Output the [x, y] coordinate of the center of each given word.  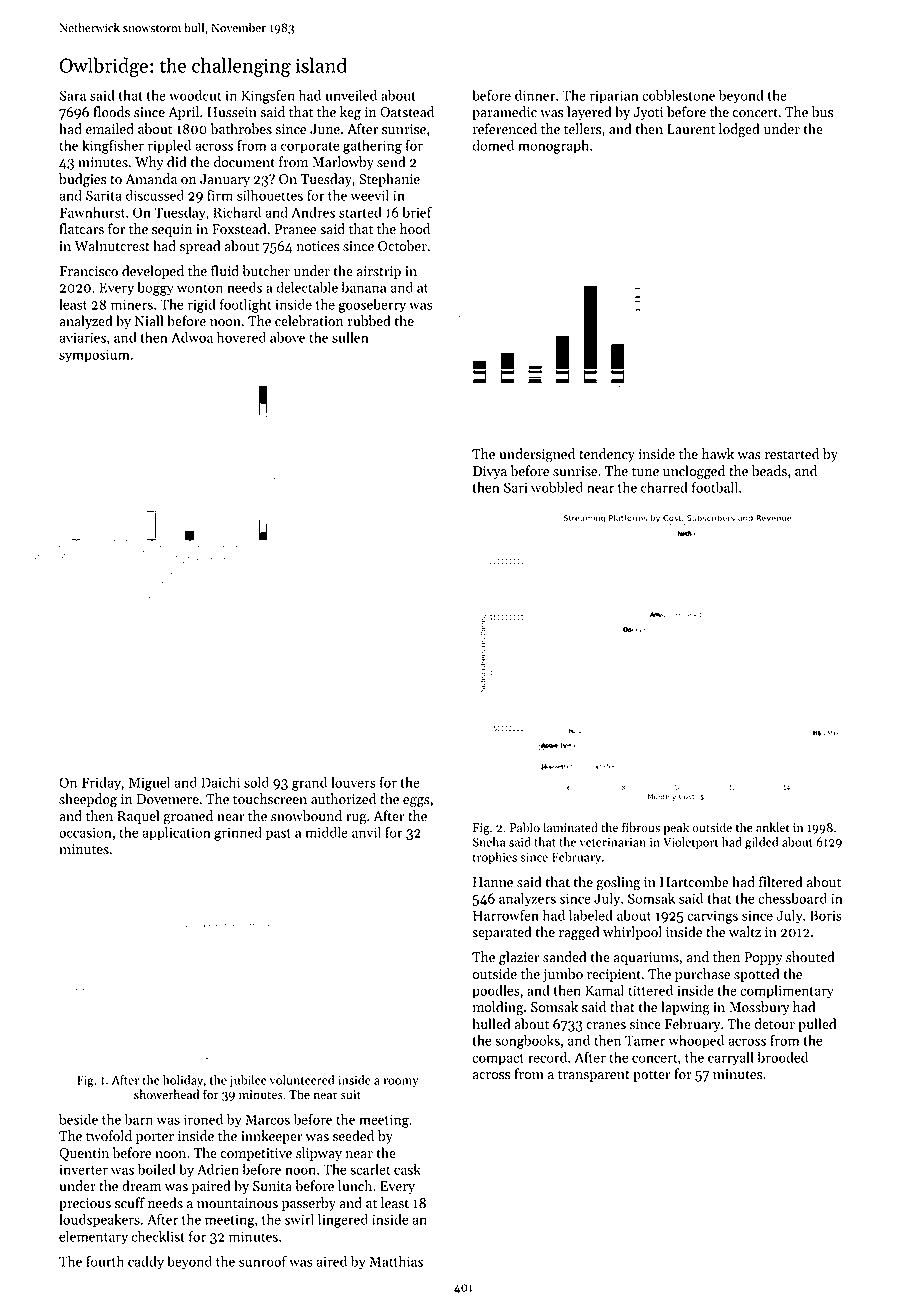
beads [769, 471]
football [715, 487]
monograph [553, 146]
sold [256, 782]
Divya [490, 472]
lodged [739, 130]
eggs [416, 802]
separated [502, 933]
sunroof [263, 1261]
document [244, 162]
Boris [826, 915]
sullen [350, 337]
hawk [718, 454]
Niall [149, 321]
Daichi [220, 782]
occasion [85, 832]
